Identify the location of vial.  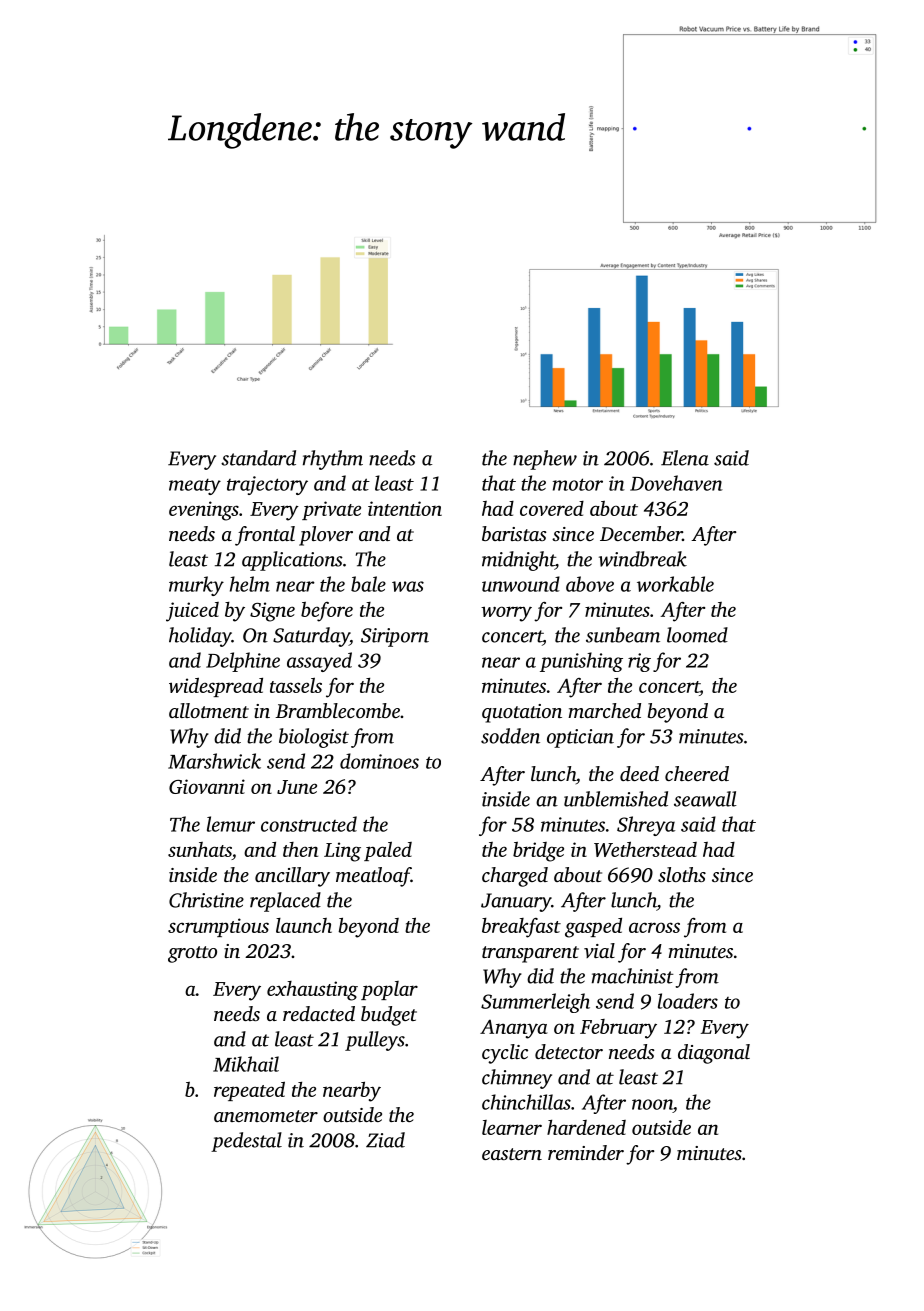
(599, 950).
